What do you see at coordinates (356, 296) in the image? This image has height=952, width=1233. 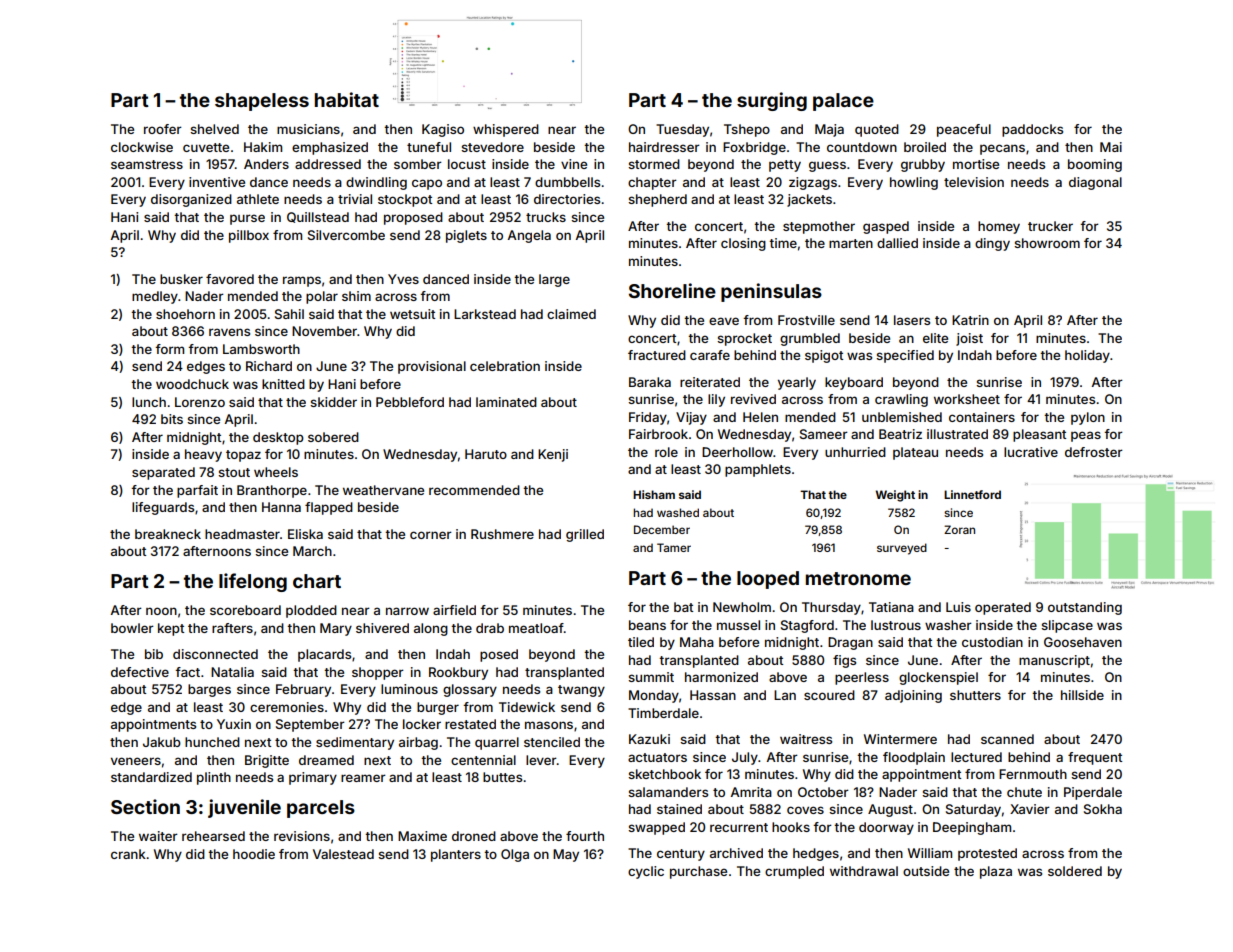 I see `shim` at bounding box center [356, 296].
